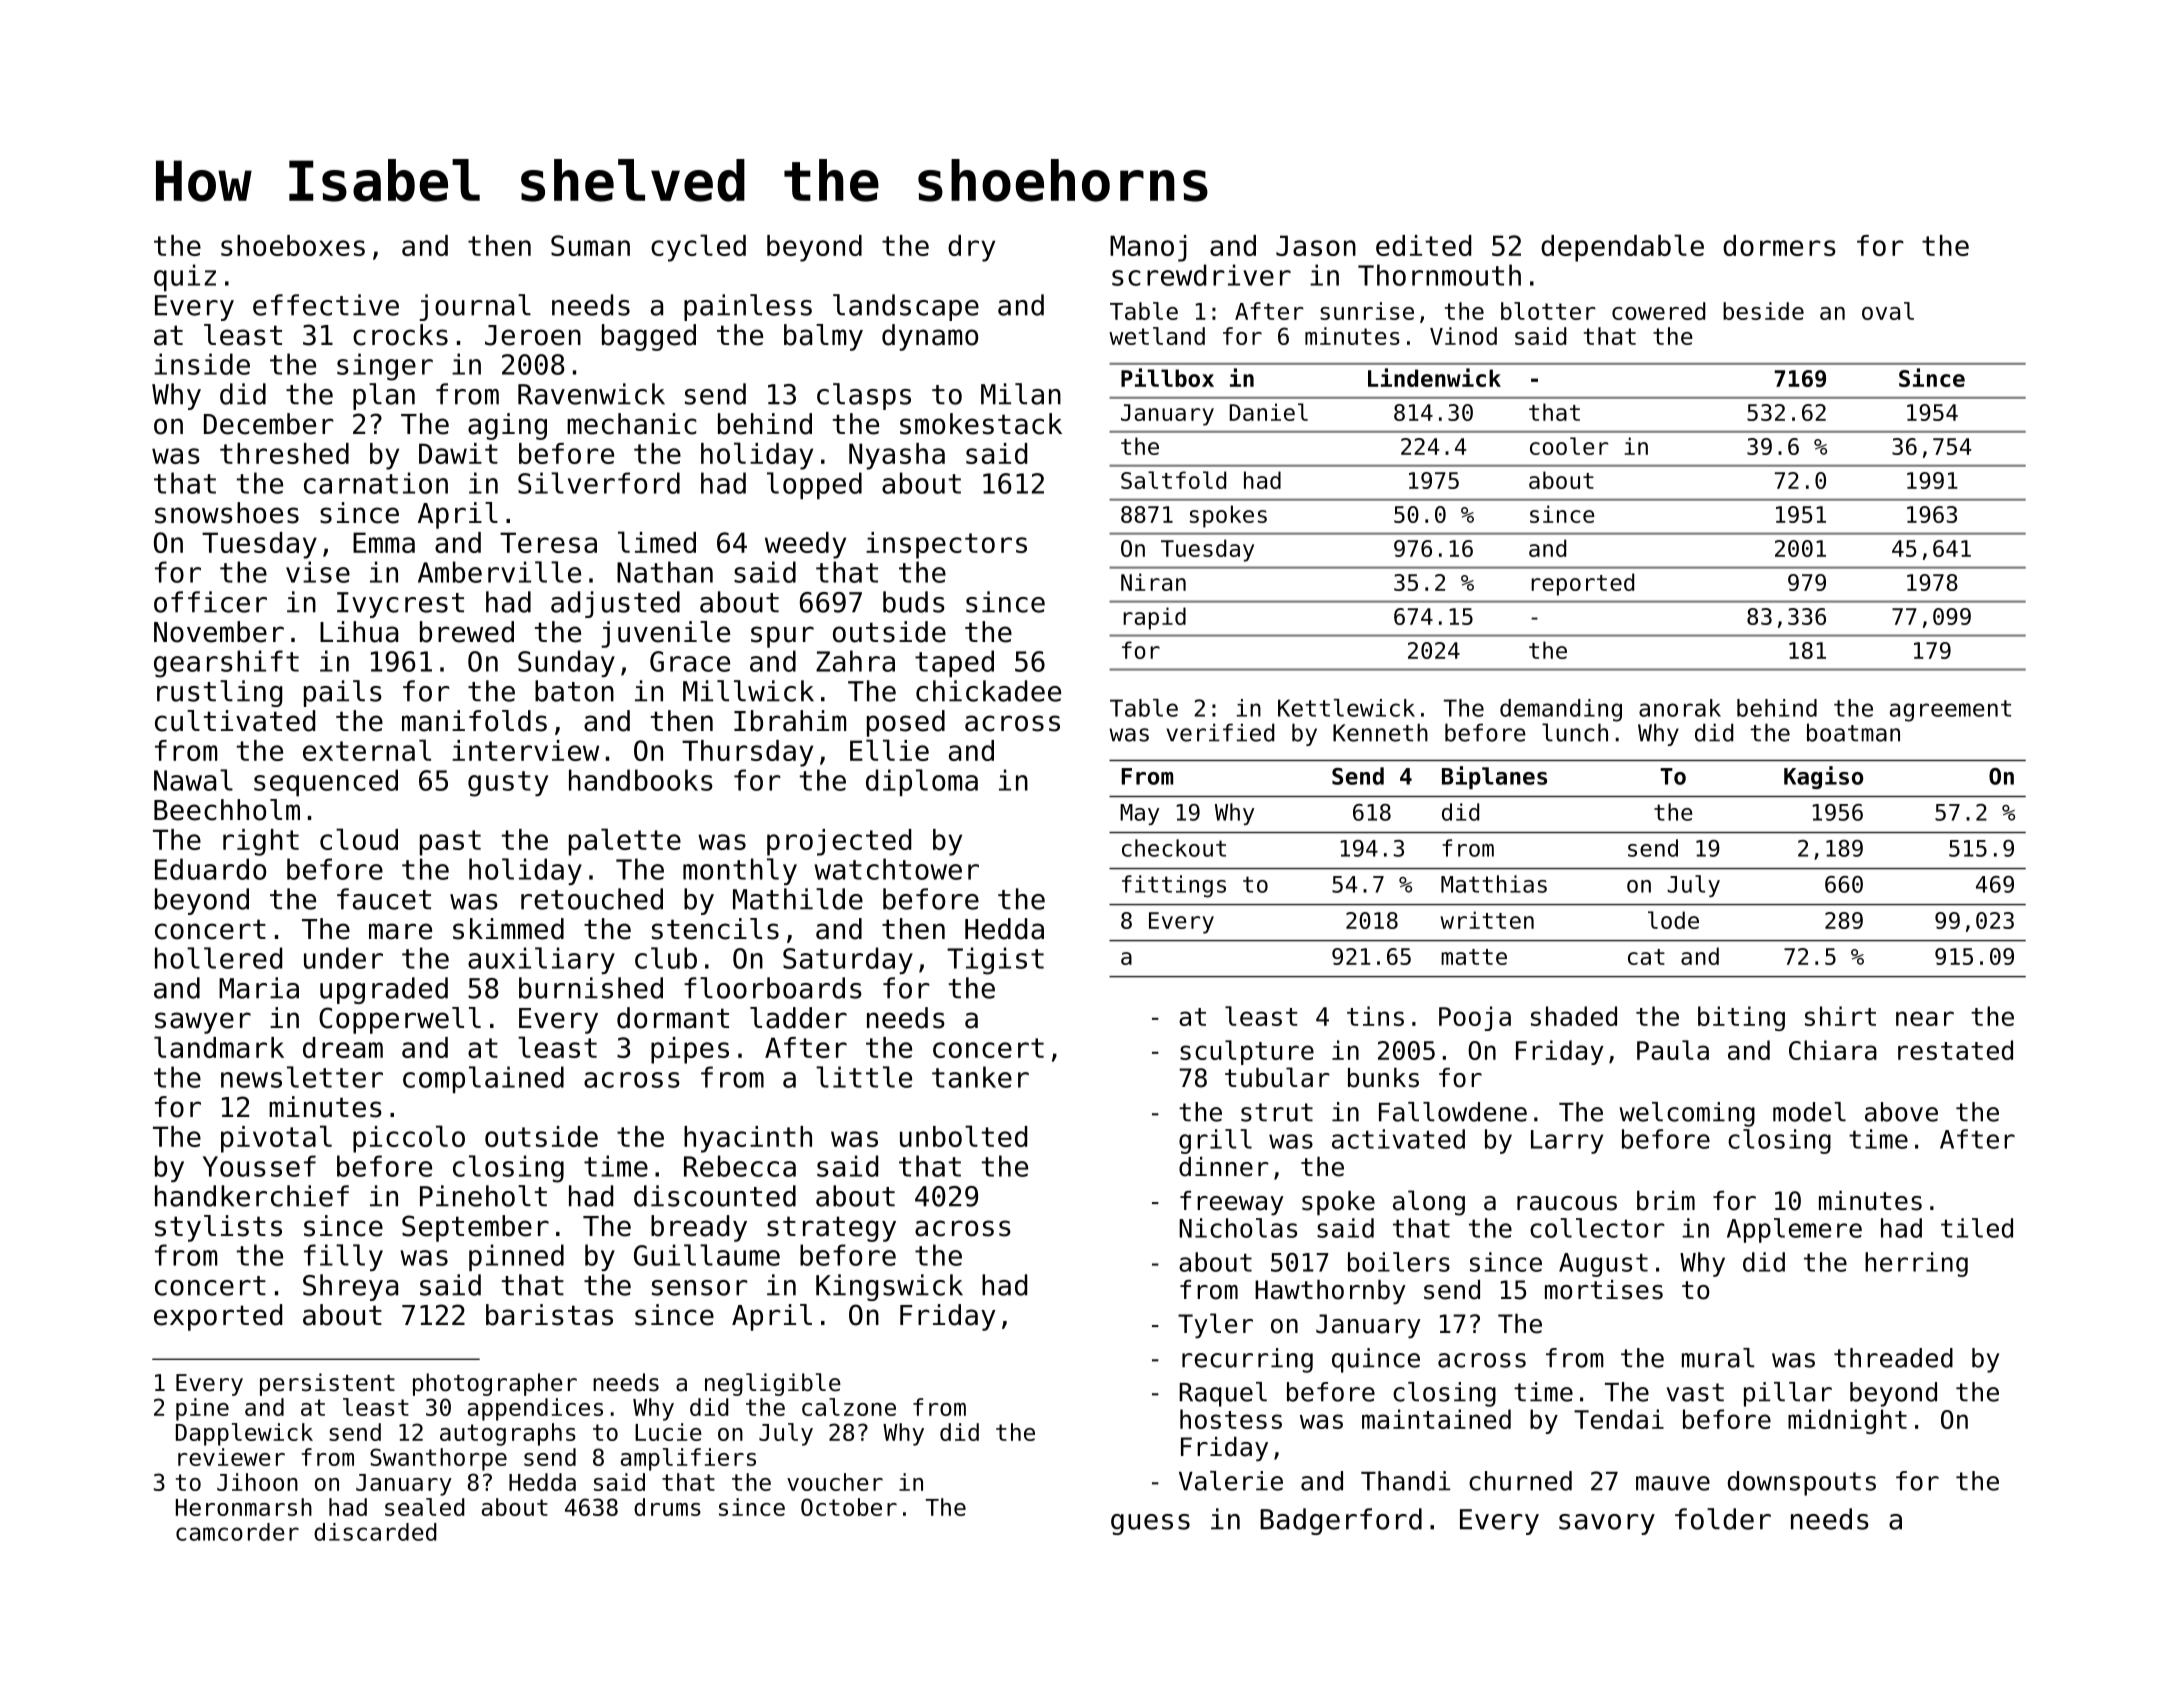  Describe the element at coordinates (591, 988) in the screenshot. I see `burnished` at that location.
